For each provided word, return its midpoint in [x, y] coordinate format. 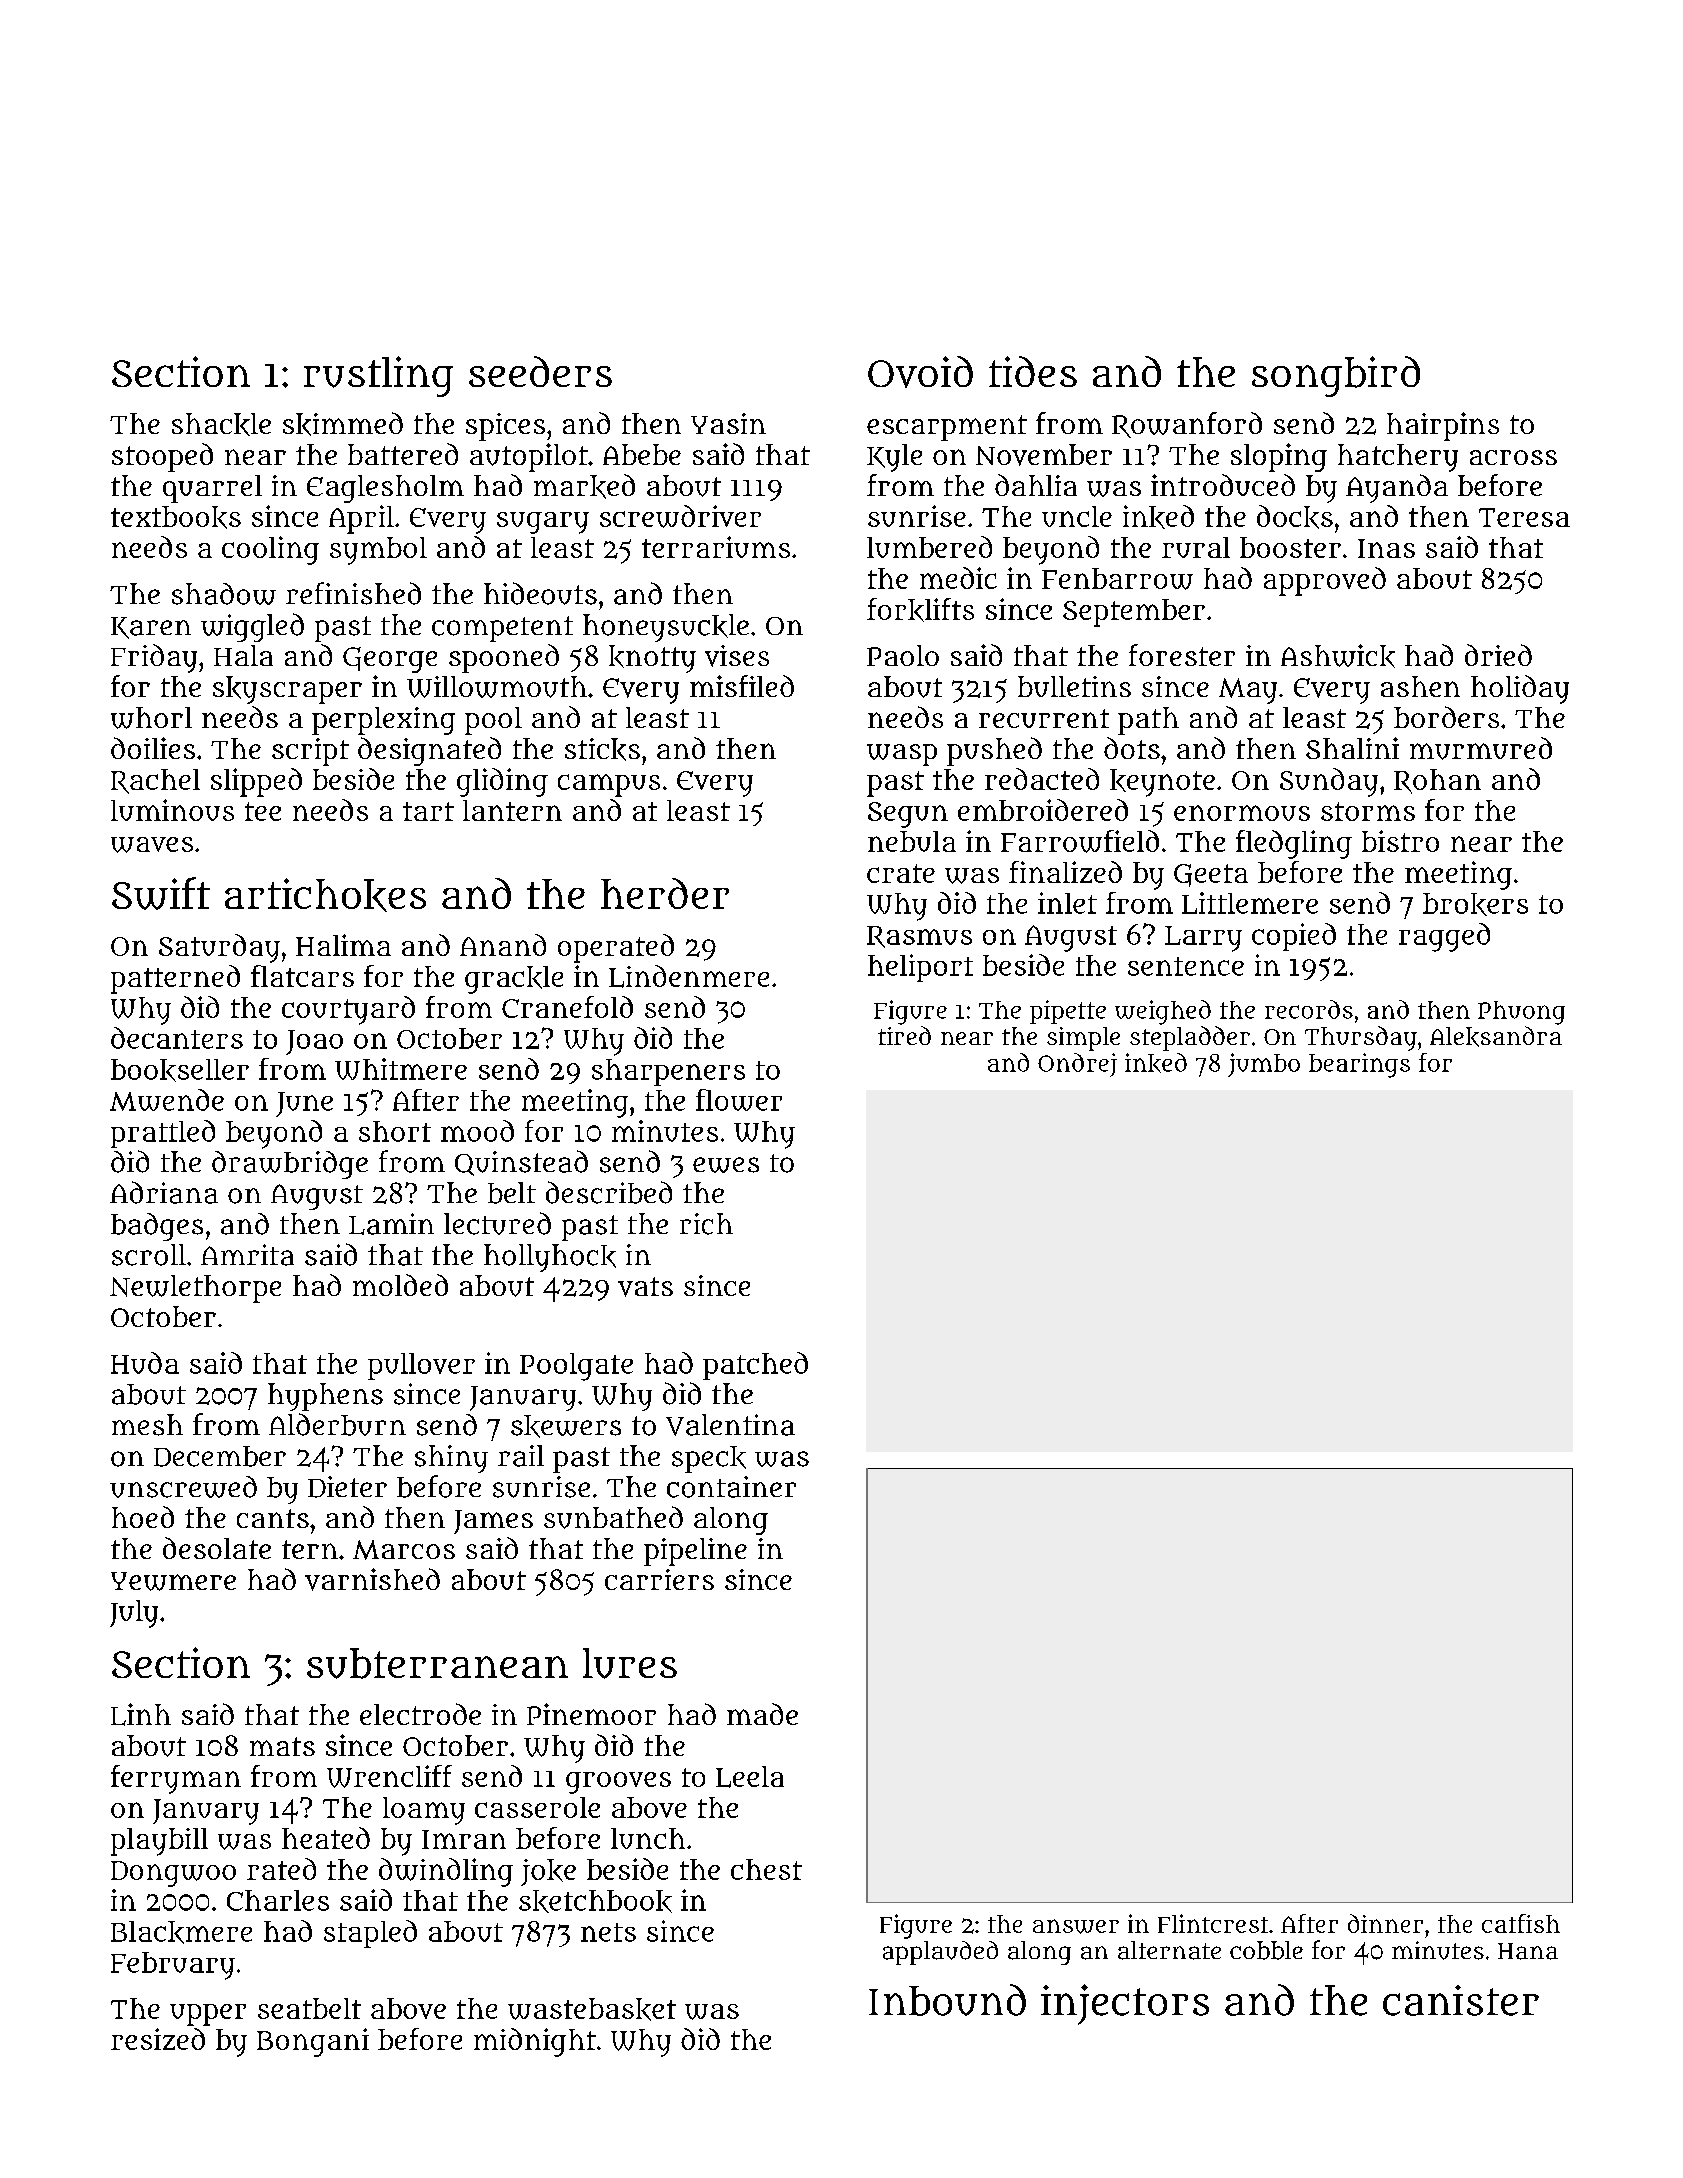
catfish [1521, 1923]
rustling [378, 376]
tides [1033, 371]
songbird [1336, 376]
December [220, 1456]
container [731, 1487]
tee [263, 811]
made [762, 1714]
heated [326, 1838]
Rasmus [919, 937]
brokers [1475, 904]
